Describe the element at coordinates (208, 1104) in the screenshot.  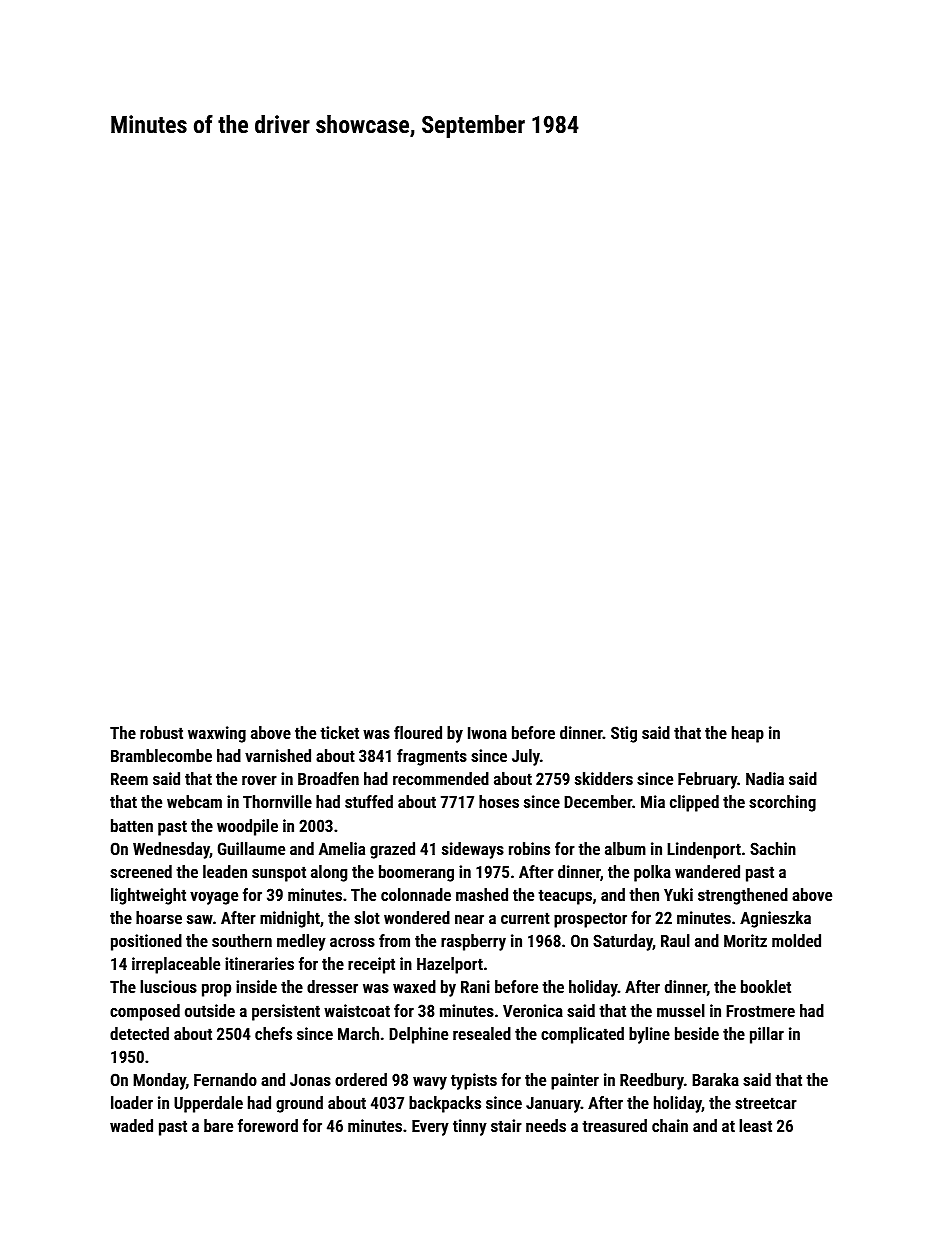
I see `Upperdale` at that location.
